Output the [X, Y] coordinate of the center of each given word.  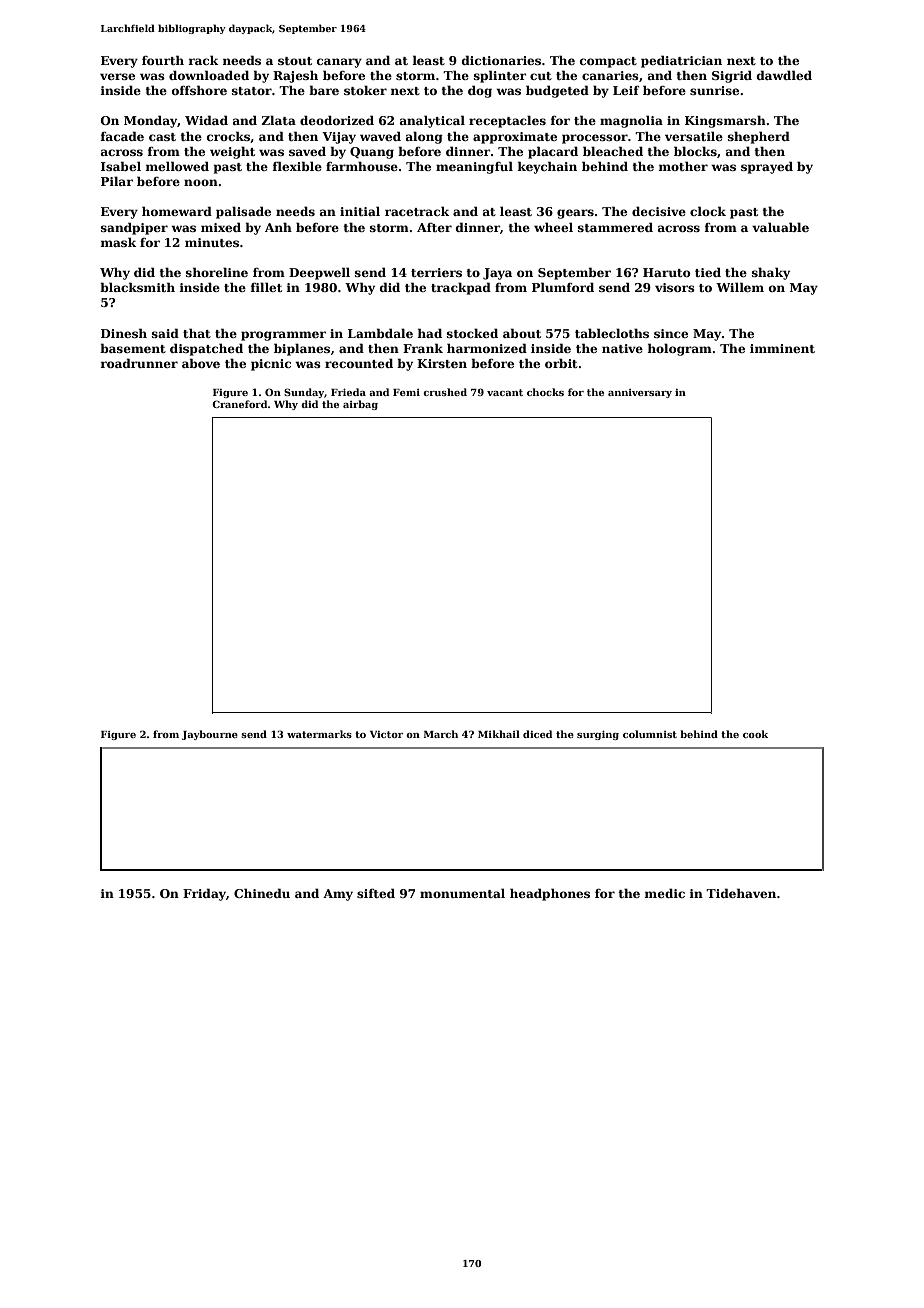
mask [118, 242]
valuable [780, 227]
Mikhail [499, 734]
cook [755, 734]
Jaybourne [210, 735]
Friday [204, 895]
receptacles [507, 122]
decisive [659, 211]
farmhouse [362, 166]
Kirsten [442, 363]
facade [122, 136]
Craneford [240, 404]
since [671, 333]
